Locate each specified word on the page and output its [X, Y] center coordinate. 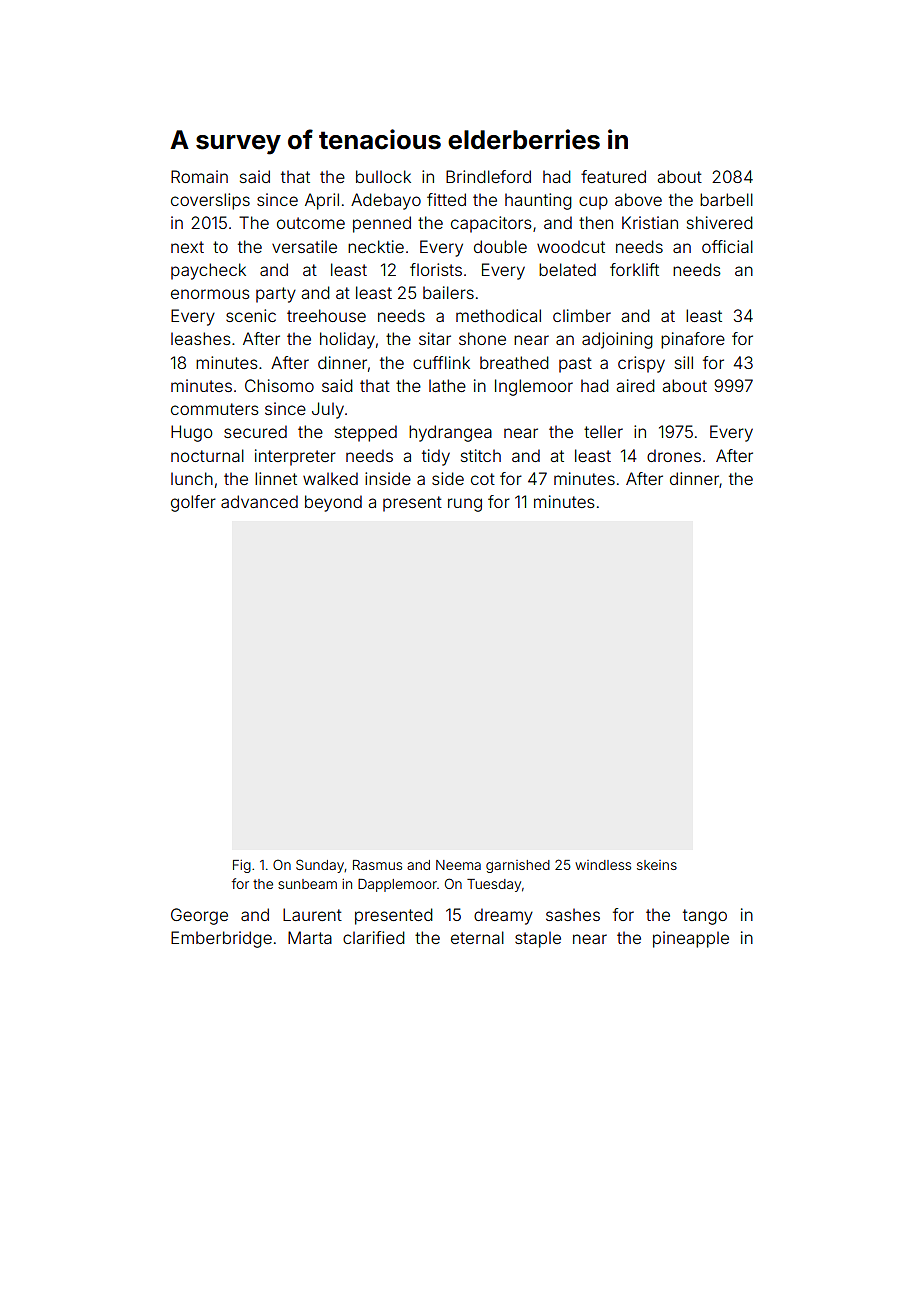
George [199, 916]
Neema [458, 865]
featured [613, 176]
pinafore [693, 340]
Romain [199, 176]
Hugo [191, 433]
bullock [383, 176]
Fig [242, 866]
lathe [447, 385]
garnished [518, 866]
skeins [657, 865]
